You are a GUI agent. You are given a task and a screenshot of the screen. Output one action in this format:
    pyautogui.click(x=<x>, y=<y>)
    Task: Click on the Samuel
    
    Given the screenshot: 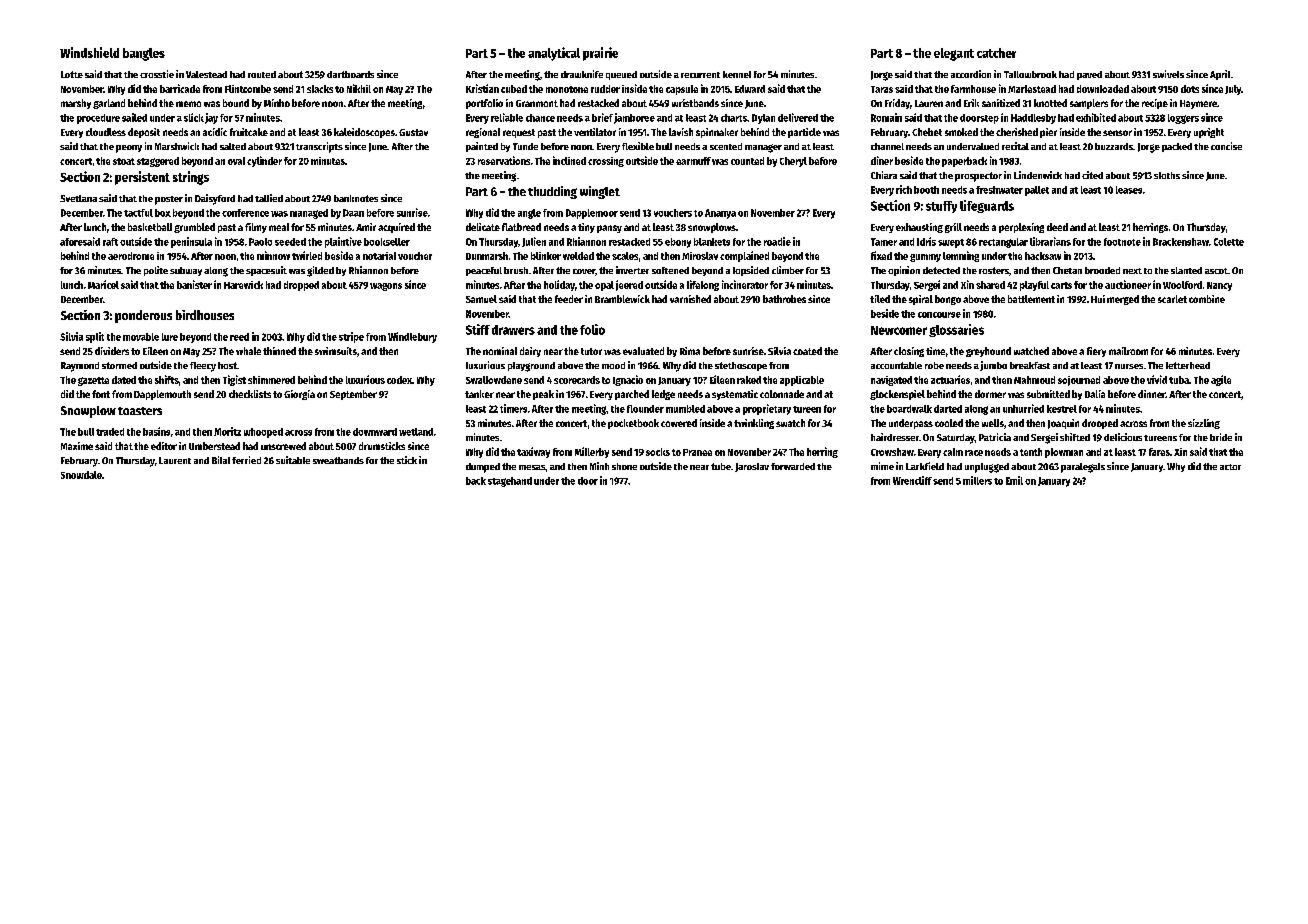 What is the action you would take?
    pyautogui.click(x=481, y=299)
